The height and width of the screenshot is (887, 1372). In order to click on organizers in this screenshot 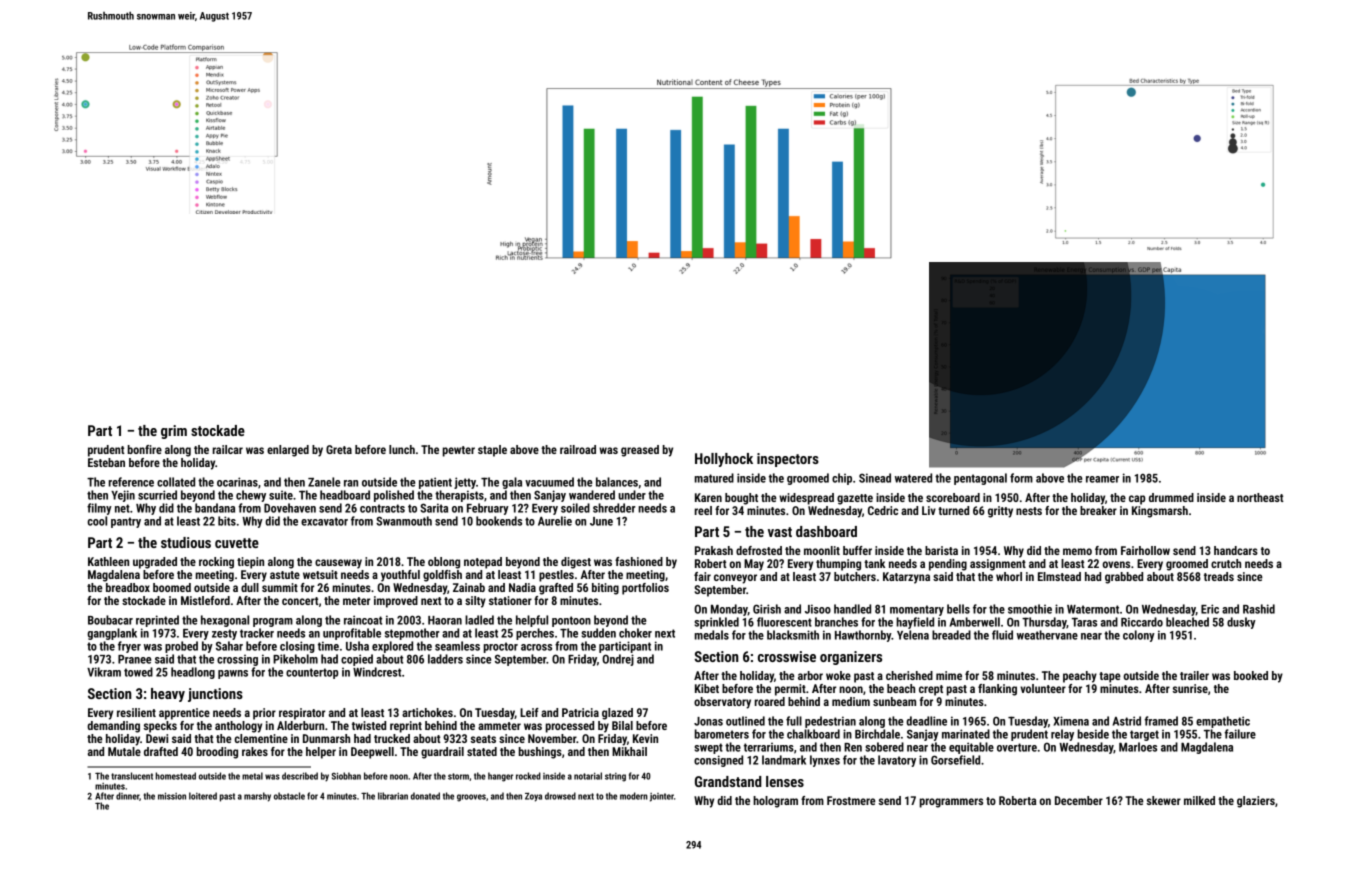, I will do `click(851, 658)`.
